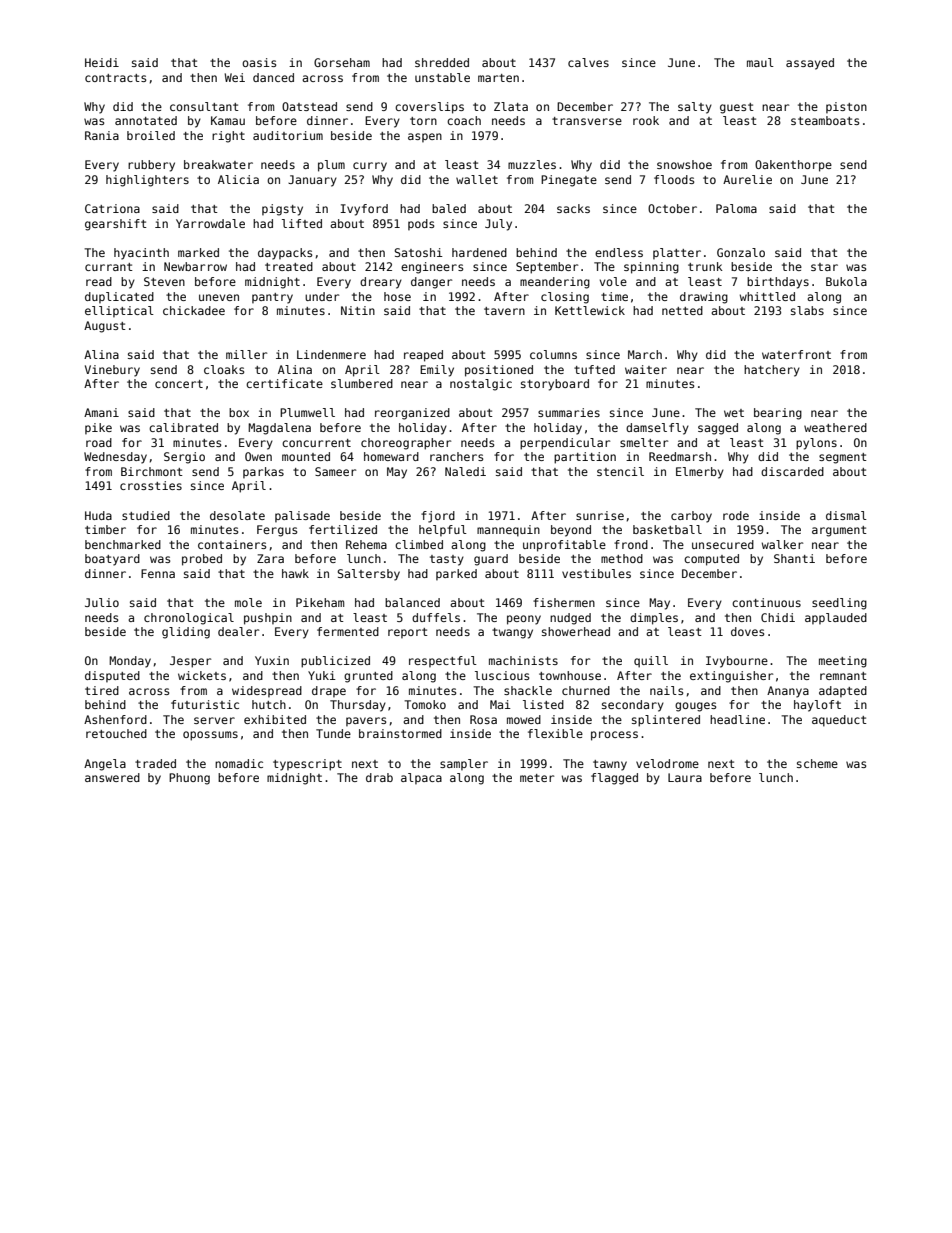 The height and width of the screenshot is (1233, 952). Describe the element at coordinates (189, 619) in the screenshot. I see `chronological` at that location.
